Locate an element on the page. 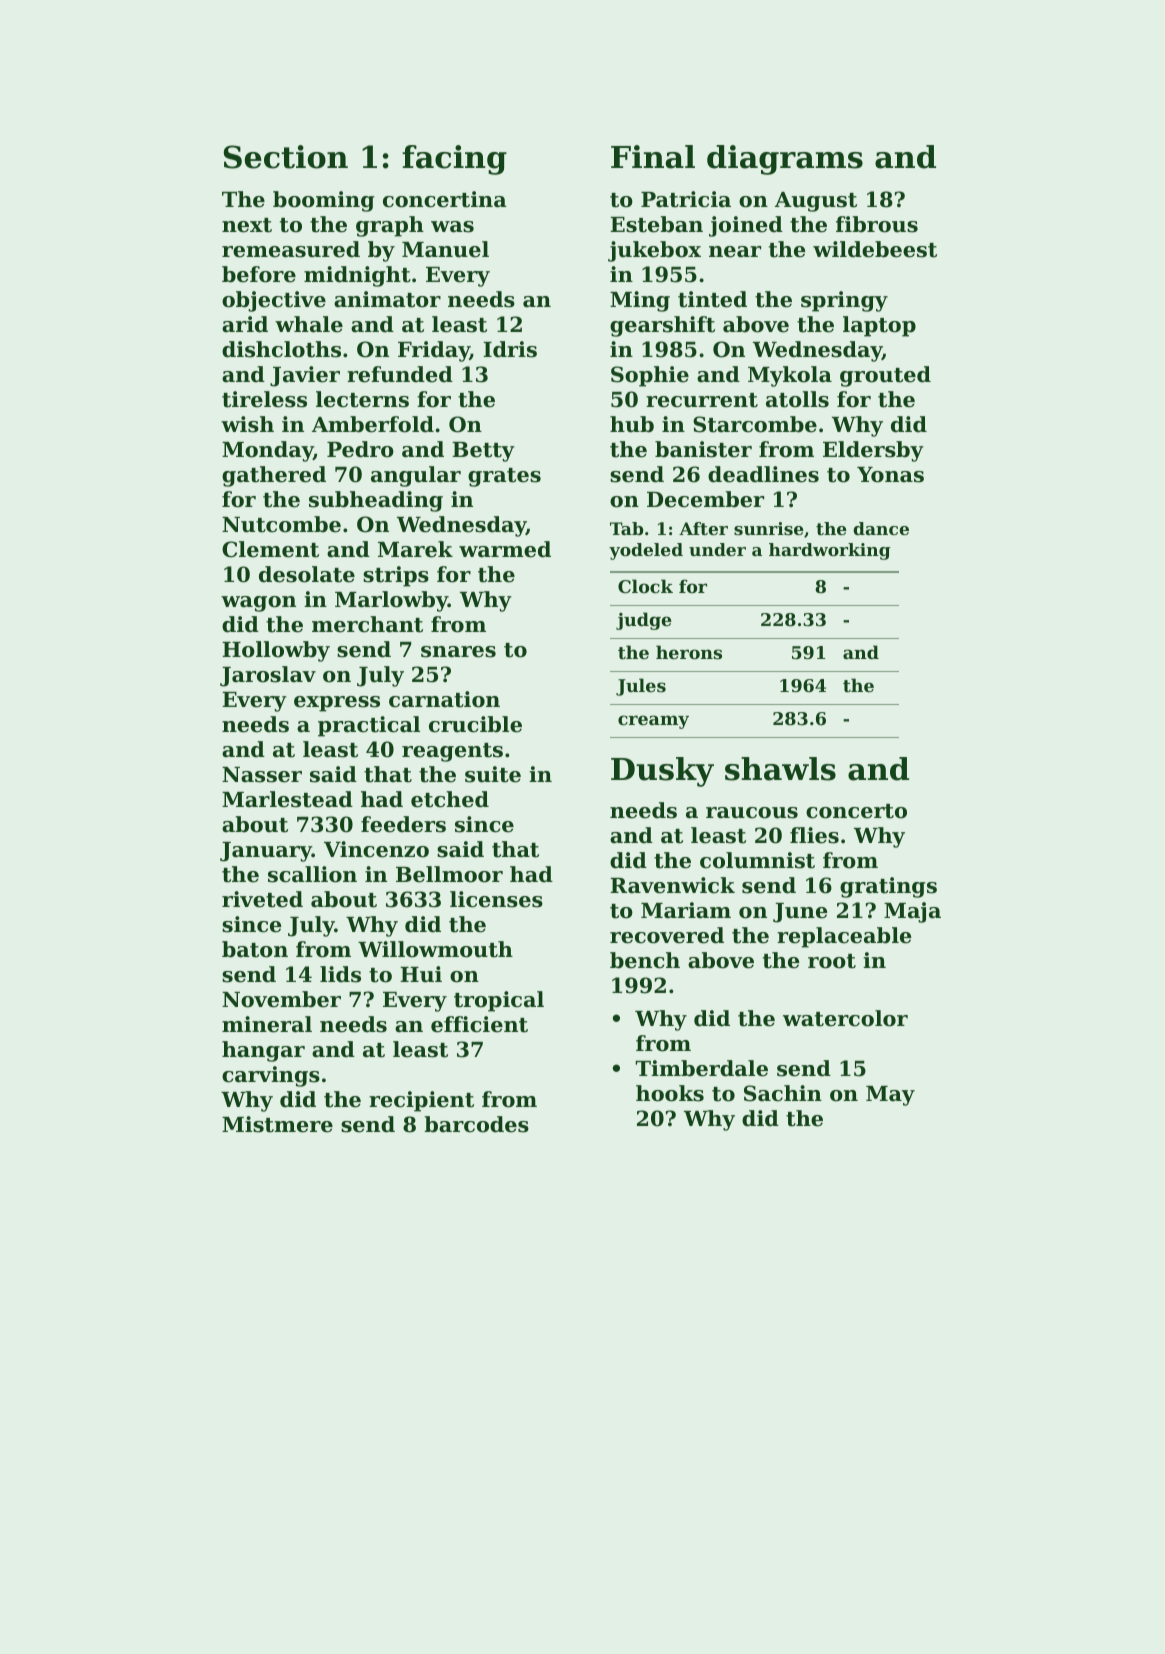 The height and width of the image is (1654, 1165). Betty is located at coordinates (483, 452).
